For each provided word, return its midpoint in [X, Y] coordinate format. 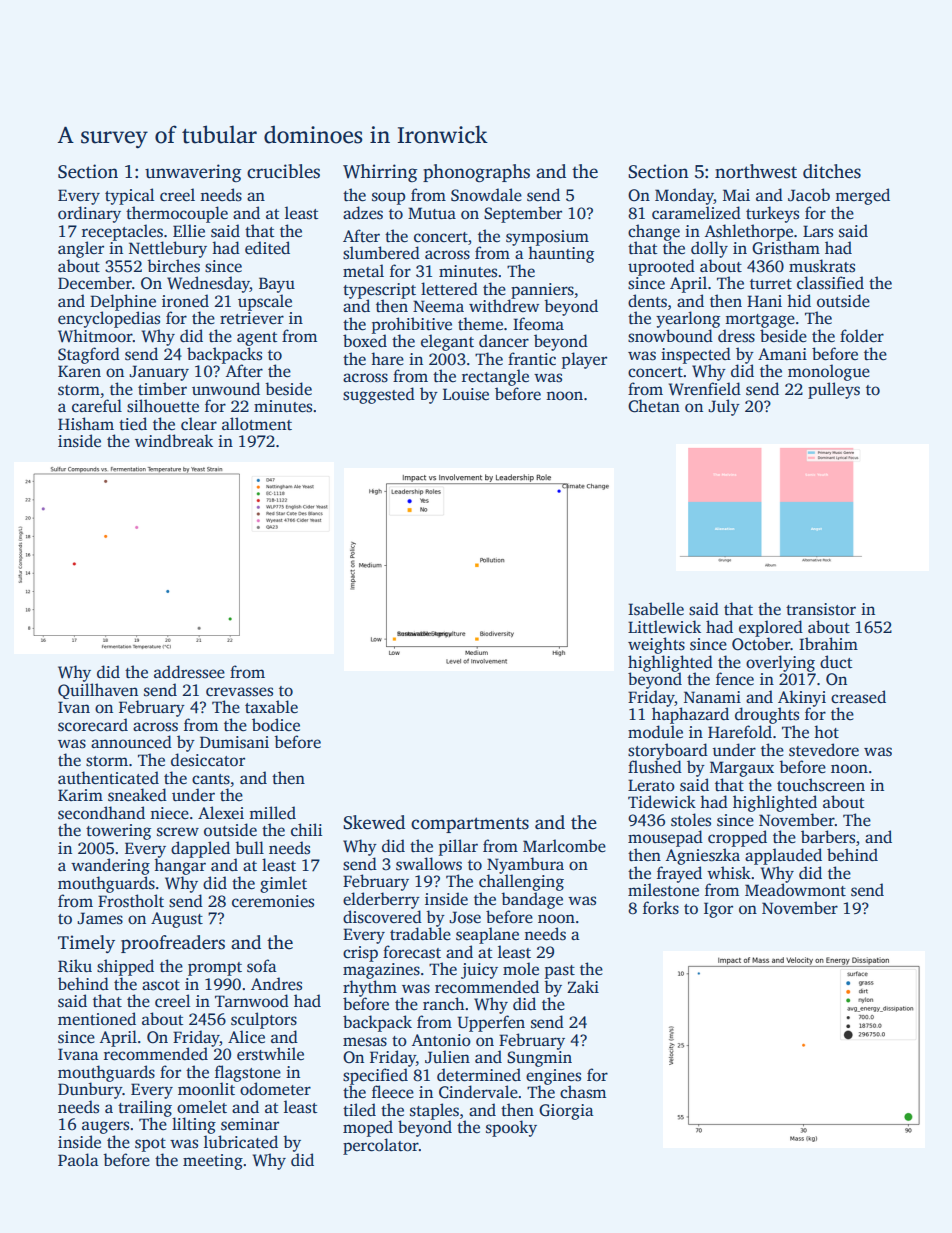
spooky [511, 1128]
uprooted [661, 267]
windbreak [174, 441]
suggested [379, 395]
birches [173, 266]
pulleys [834, 390]
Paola [78, 1160]
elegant [447, 342]
